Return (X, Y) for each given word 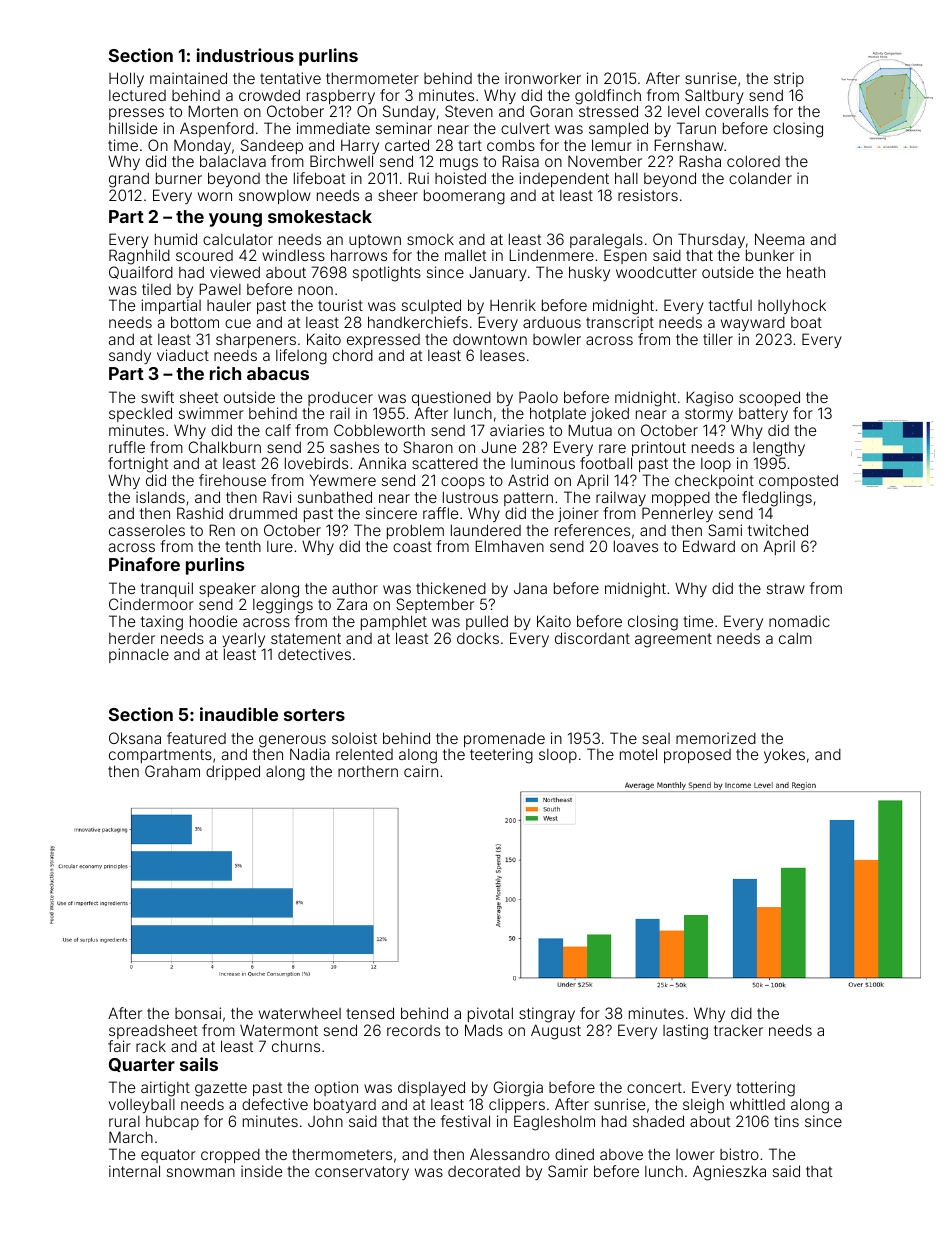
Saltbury (714, 97)
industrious (245, 55)
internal (134, 1171)
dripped (233, 772)
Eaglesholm (554, 1123)
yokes (784, 755)
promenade (504, 739)
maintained (188, 78)
